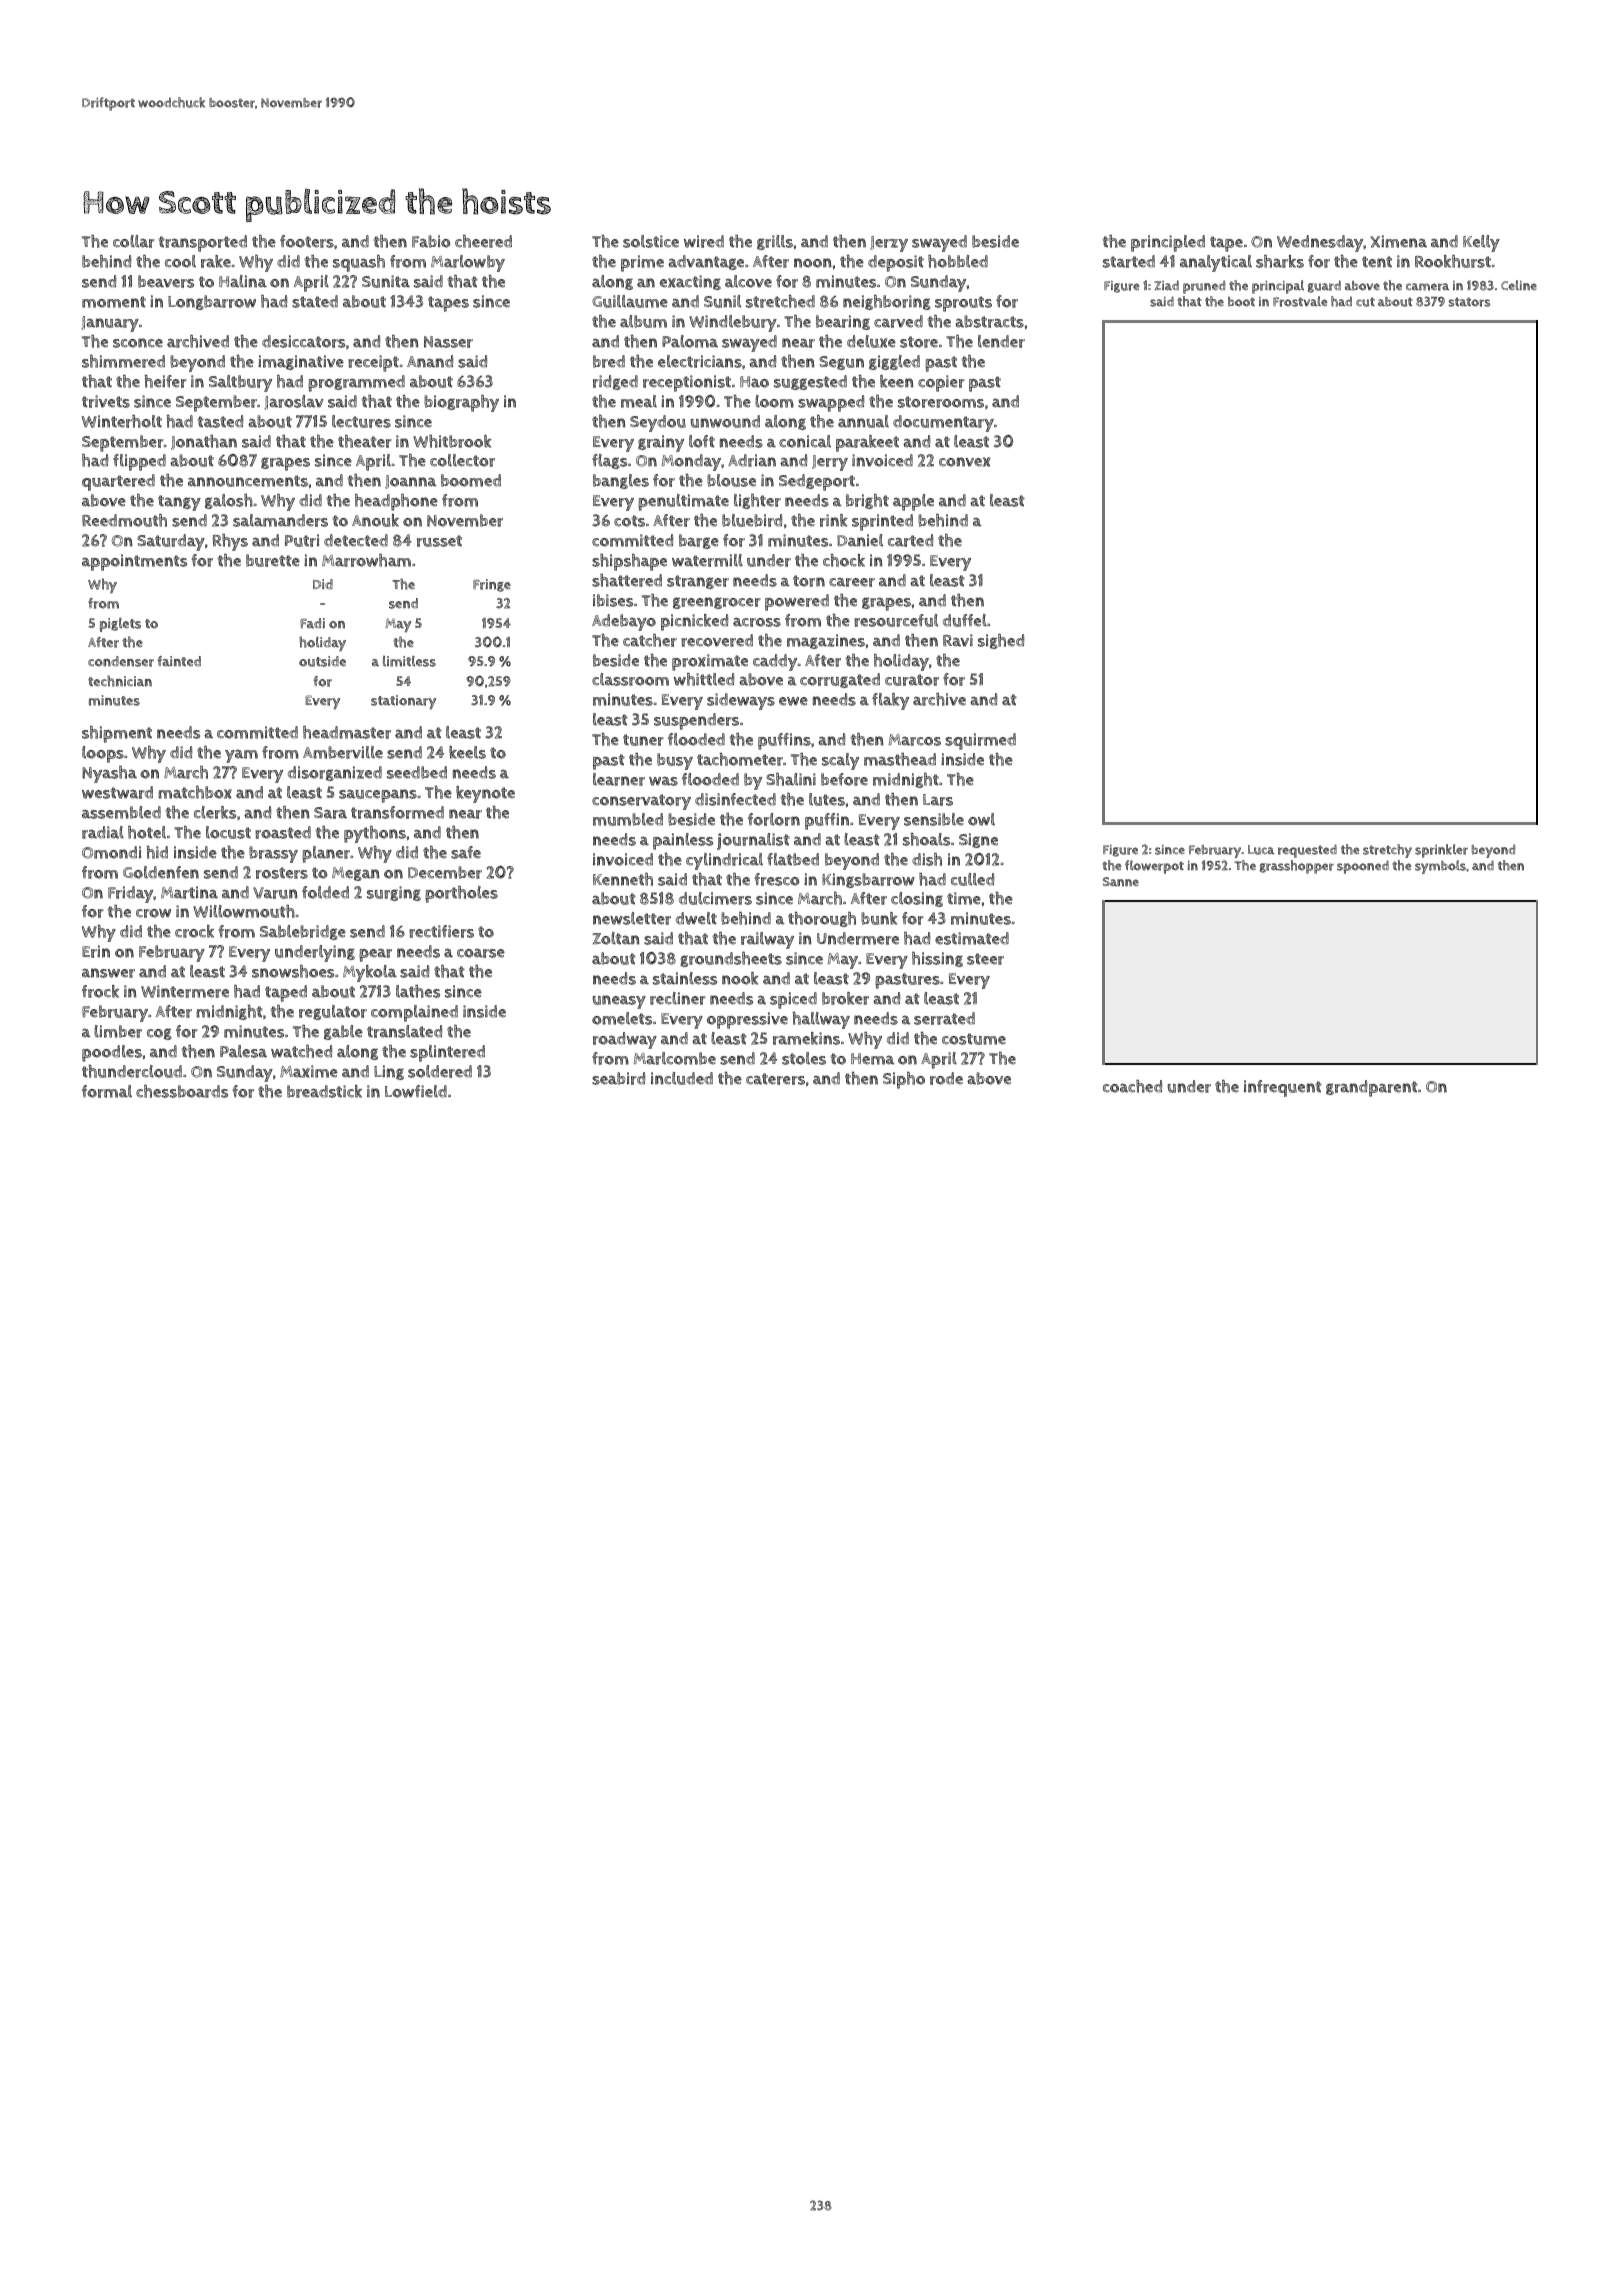 This image has width=1620, height=2292. What do you see at coordinates (1469, 302) in the image?
I see `stators` at bounding box center [1469, 302].
